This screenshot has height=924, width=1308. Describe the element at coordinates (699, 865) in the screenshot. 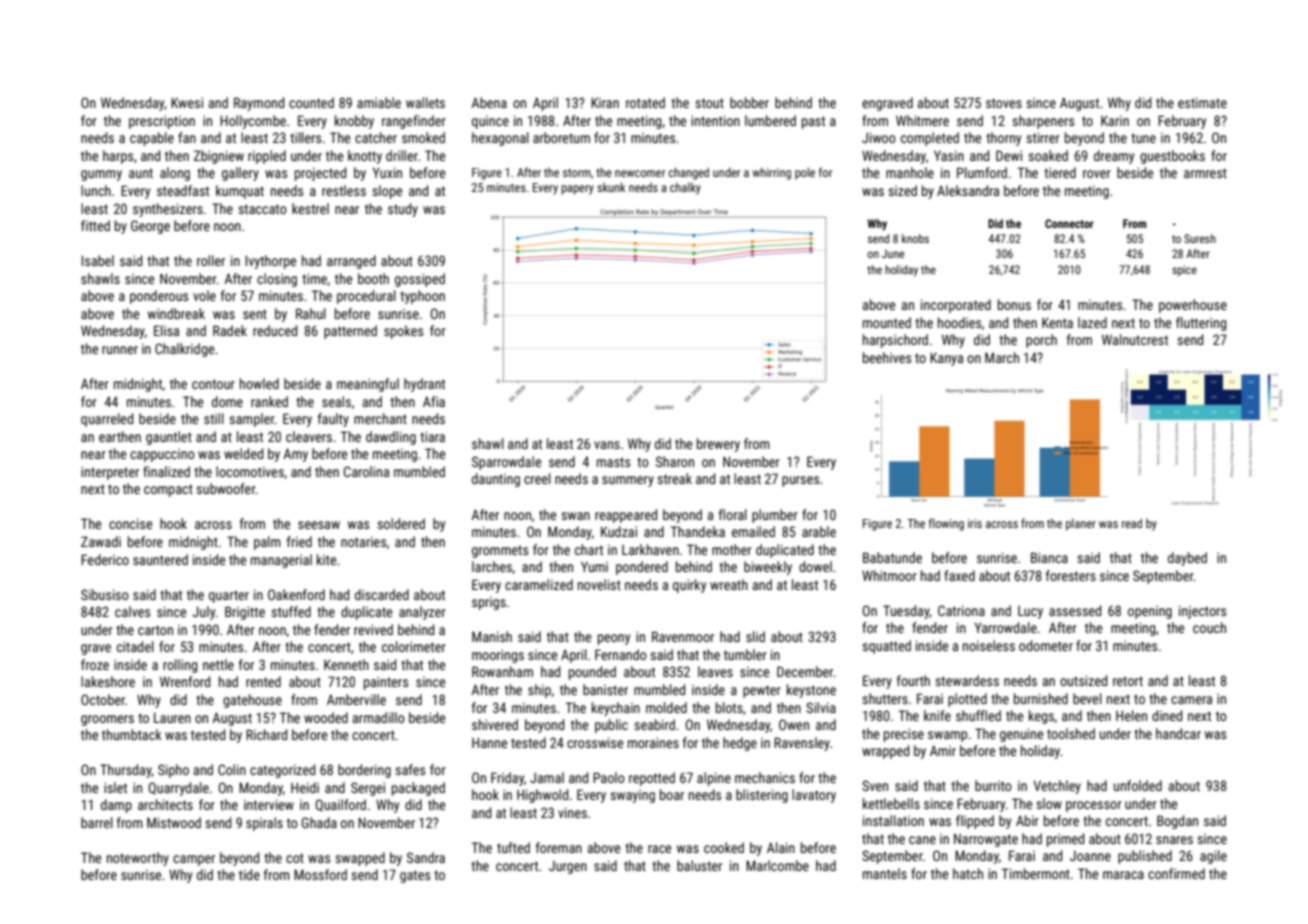

I see `baluster` at that location.
